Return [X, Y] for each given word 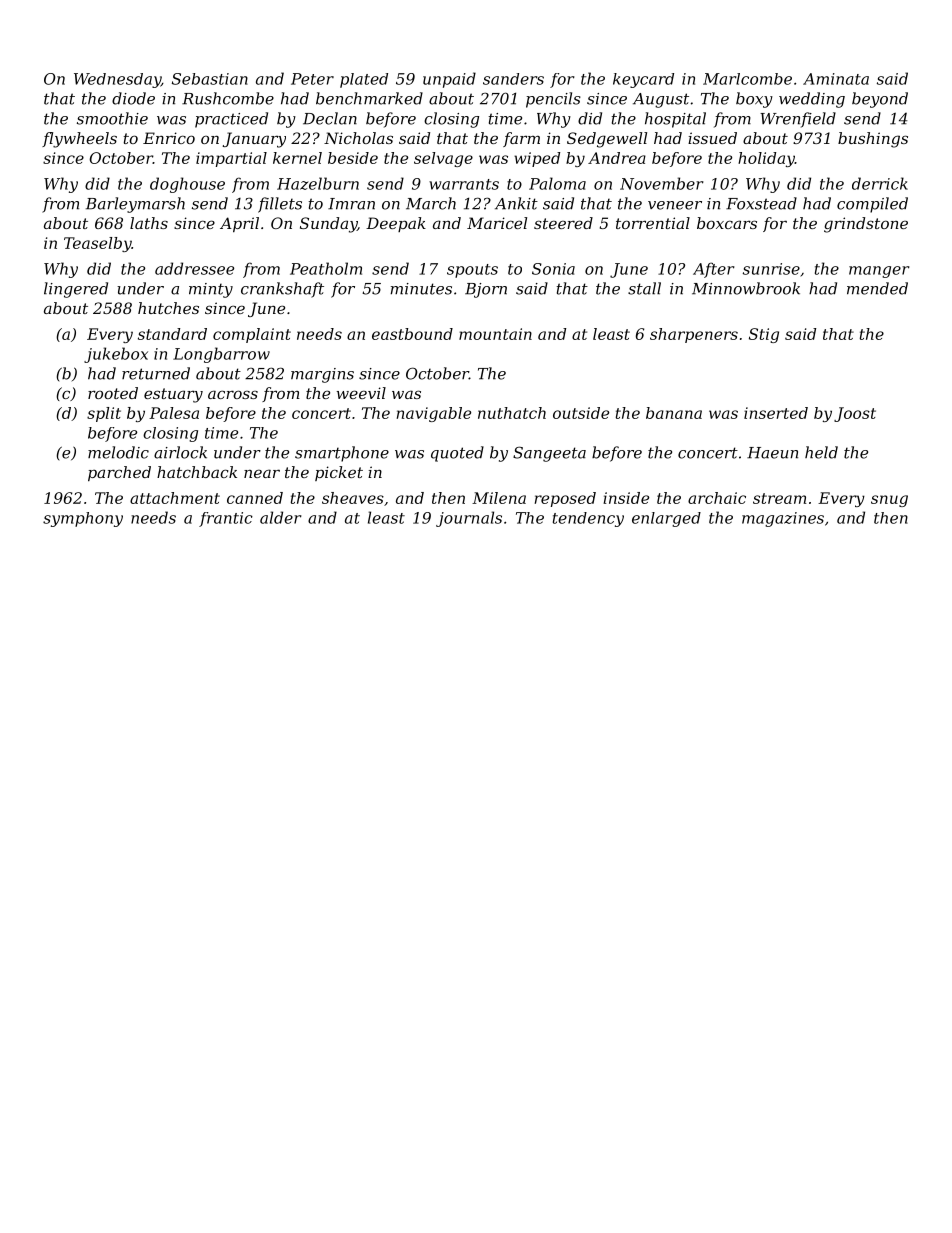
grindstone [866, 225]
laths [149, 223]
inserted [776, 413]
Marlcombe [747, 79]
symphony [83, 519]
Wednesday [117, 80]
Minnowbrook [746, 288]
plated [364, 80]
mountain [495, 334]
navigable [433, 414]
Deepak [396, 224]
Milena [499, 498]
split [104, 414]
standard [172, 334]
